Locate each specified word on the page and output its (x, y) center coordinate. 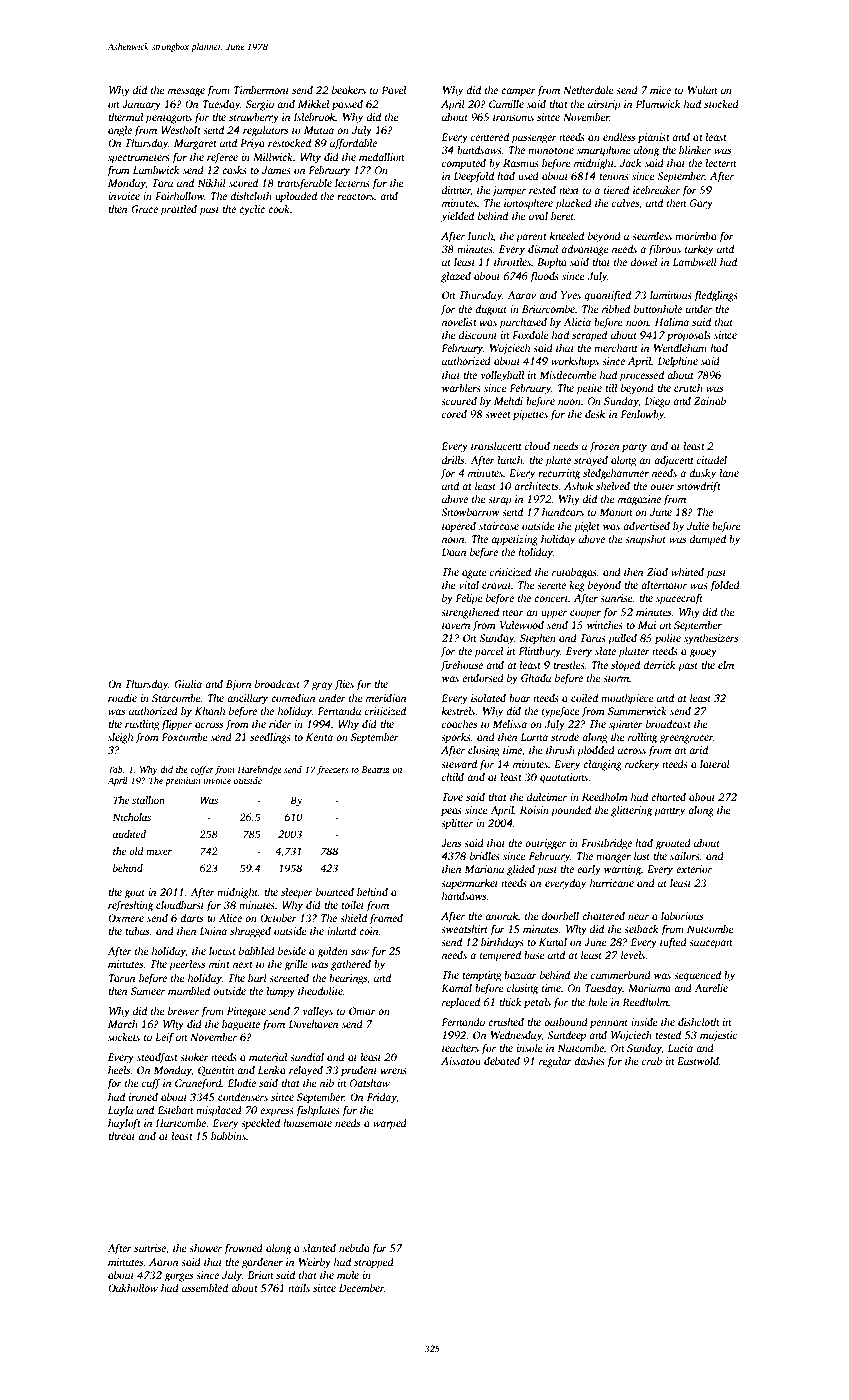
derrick (659, 665)
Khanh (210, 711)
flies (344, 685)
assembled (205, 1288)
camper (518, 92)
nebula (354, 1248)
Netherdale (588, 90)
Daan (454, 552)
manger (613, 858)
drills (453, 460)
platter (634, 652)
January (141, 105)
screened (289, 978)
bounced (335, 892)
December (361, 1288)
